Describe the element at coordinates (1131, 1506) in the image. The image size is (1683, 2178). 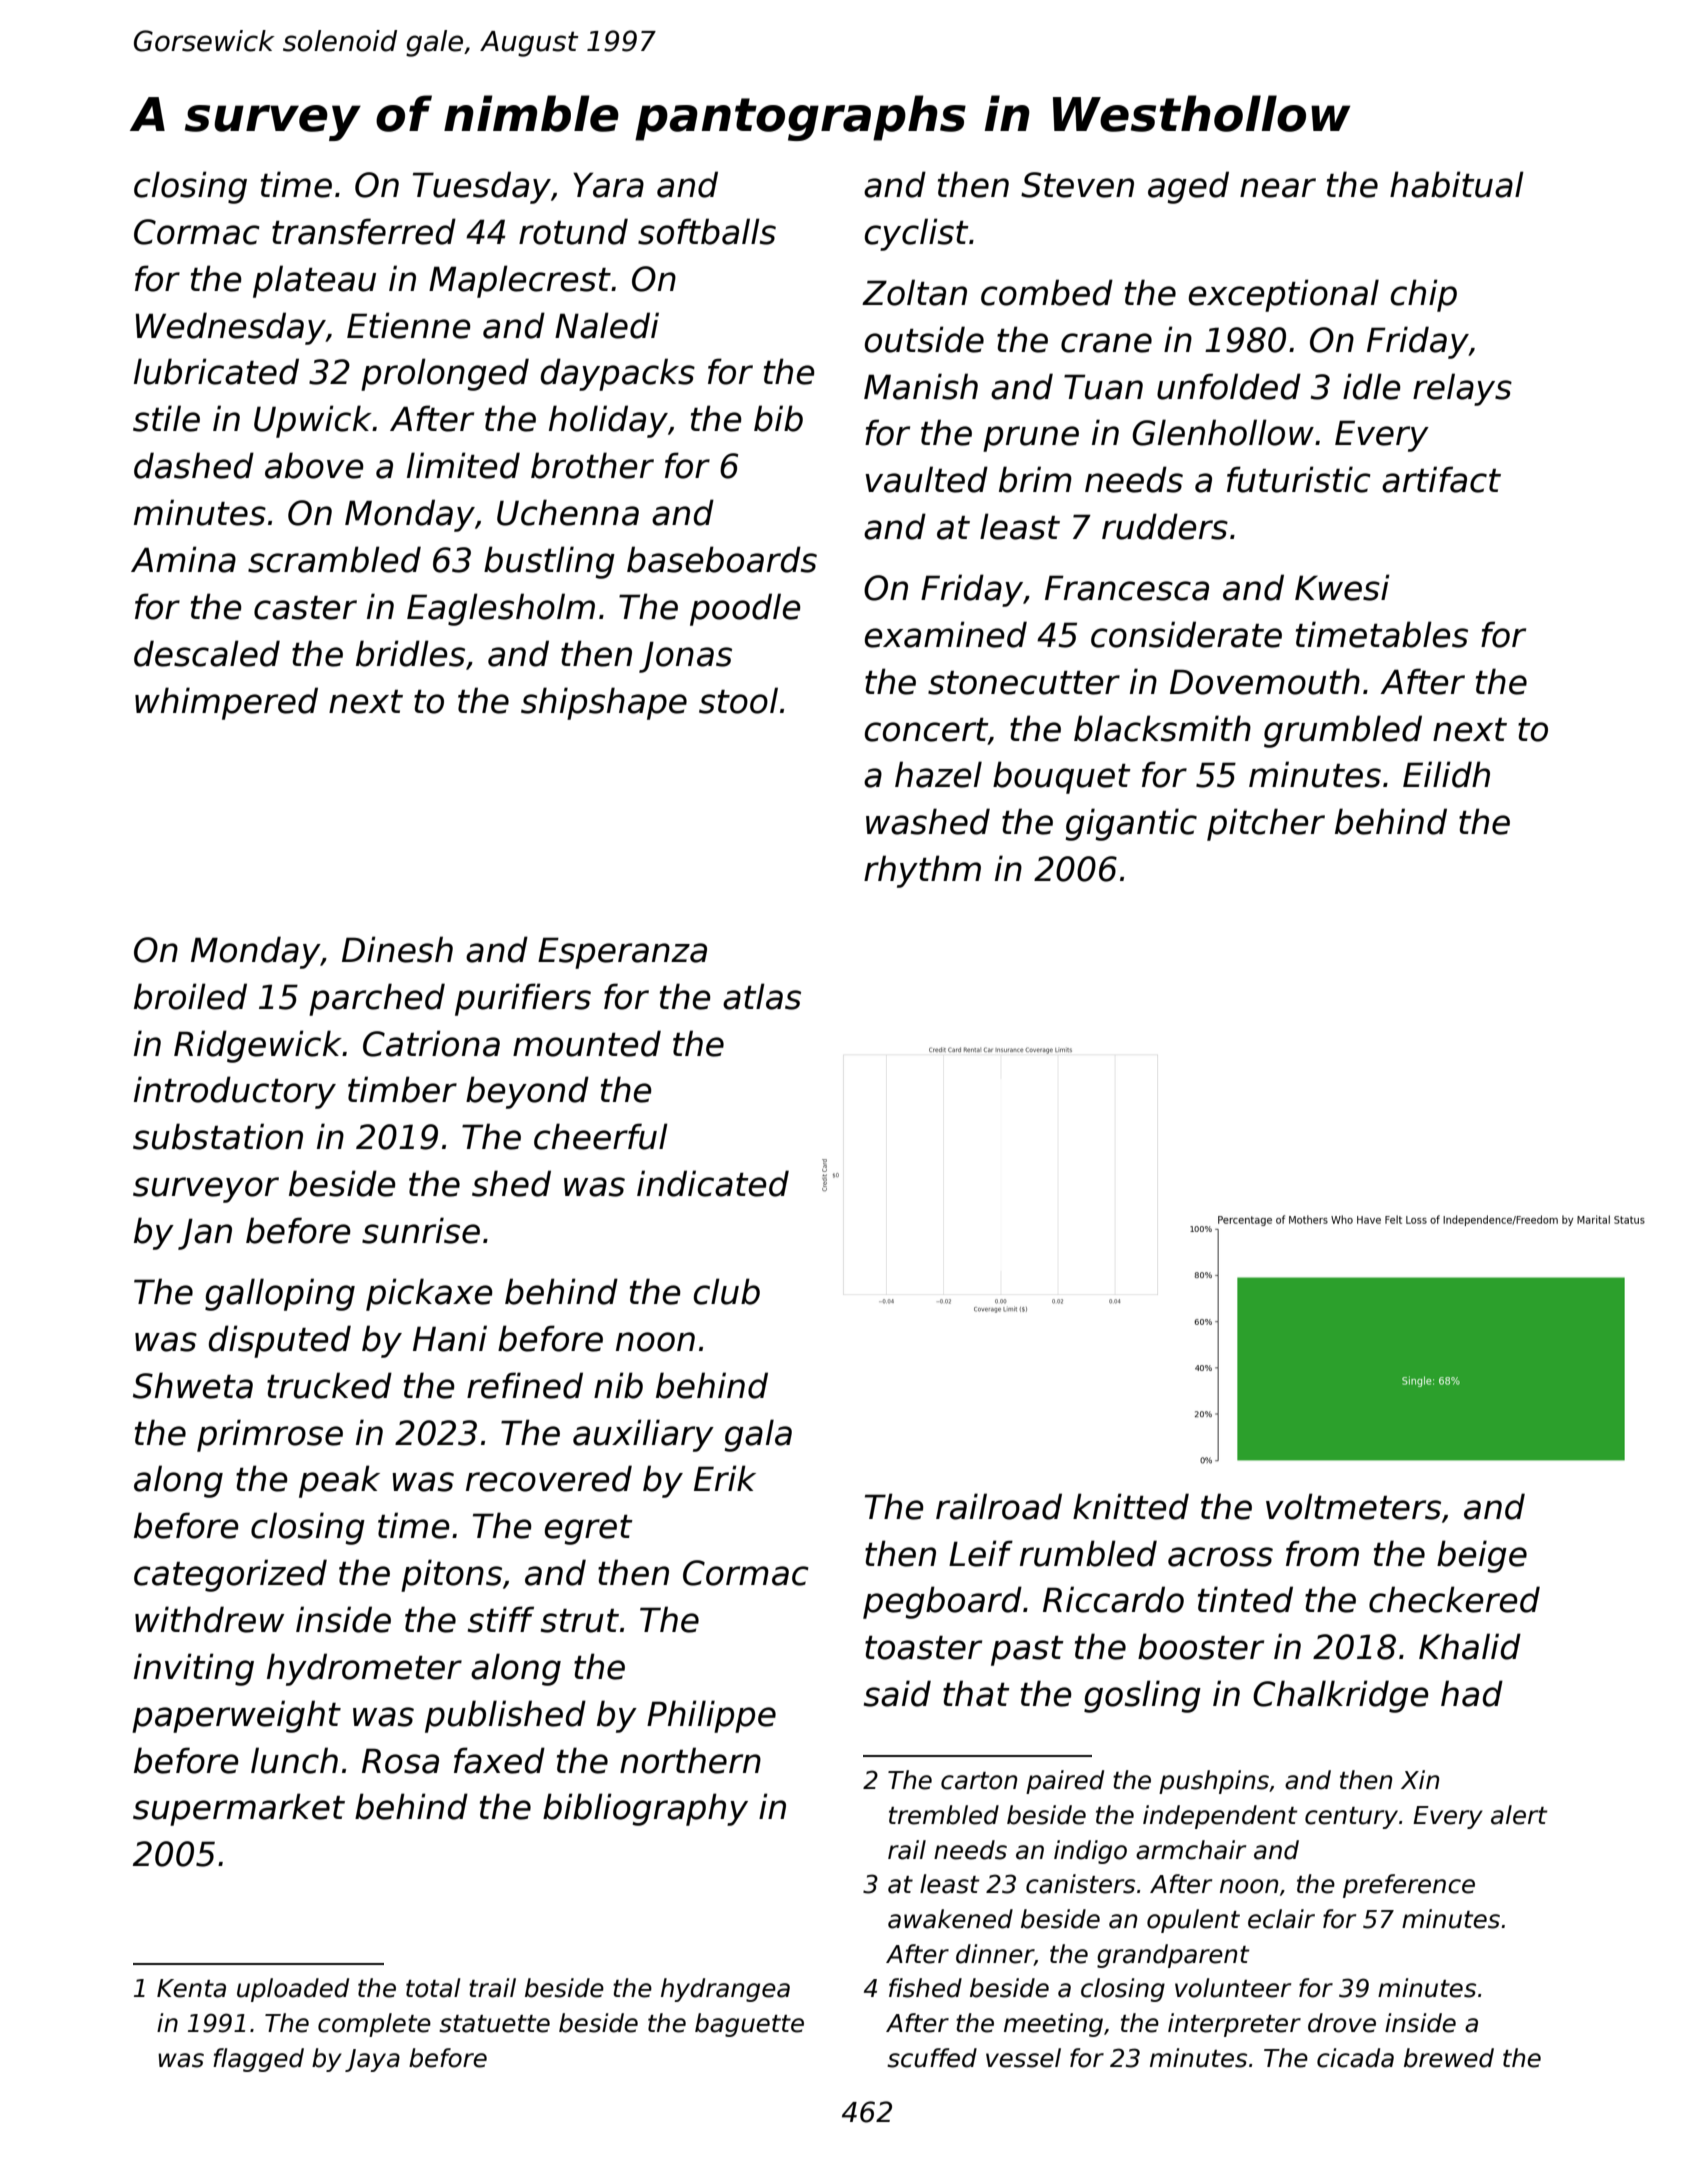
I see `knitted` at that location.
